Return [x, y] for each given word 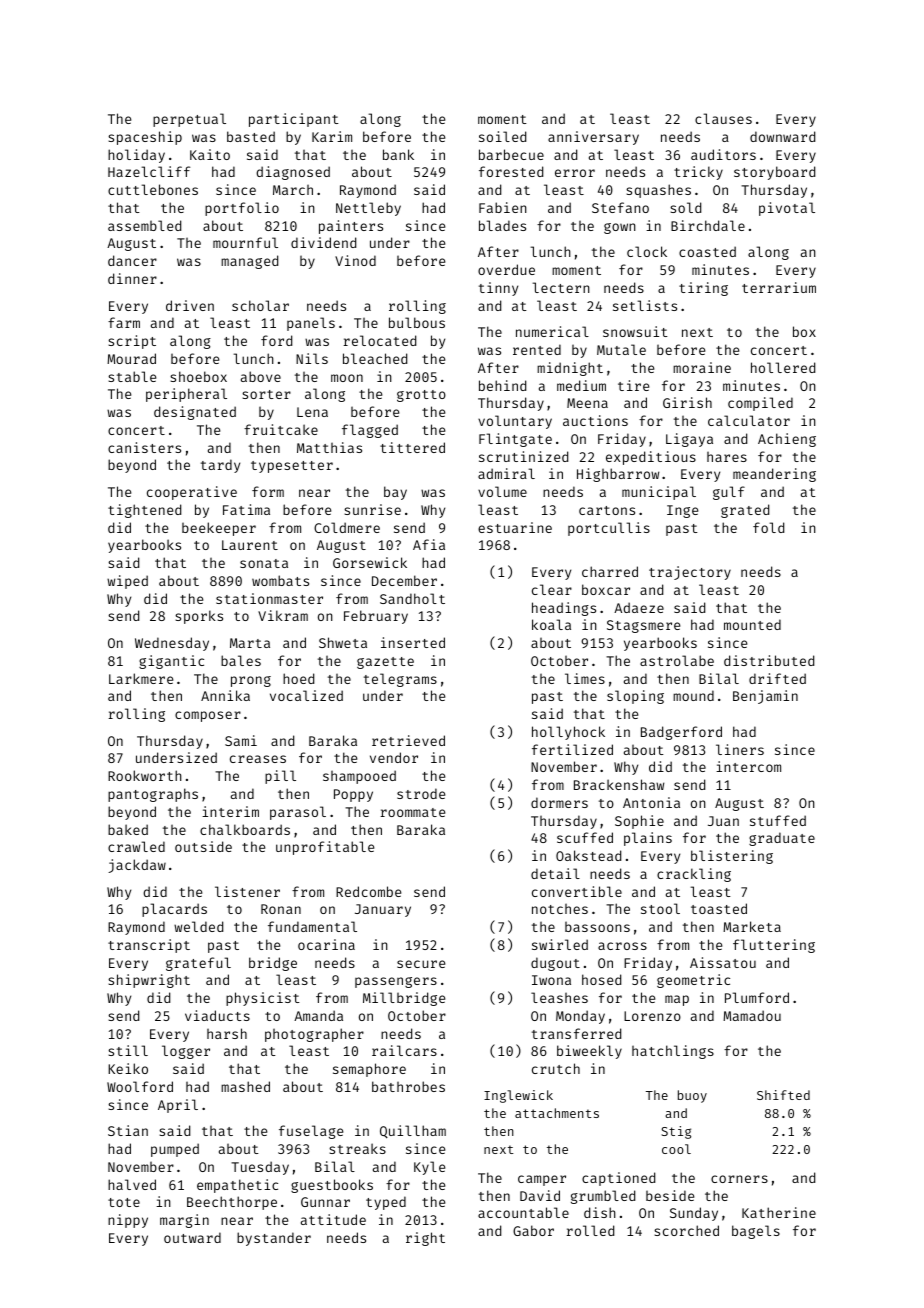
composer [208, 716]
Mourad [131, 358]
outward [192, 1237]
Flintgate [515, 440]
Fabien [503, 207]
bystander [274, 1239]
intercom [748, 766]
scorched [686, 1230]
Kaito [210, 154]
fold [768, 527]
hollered [783, 367]
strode [421, 793]
